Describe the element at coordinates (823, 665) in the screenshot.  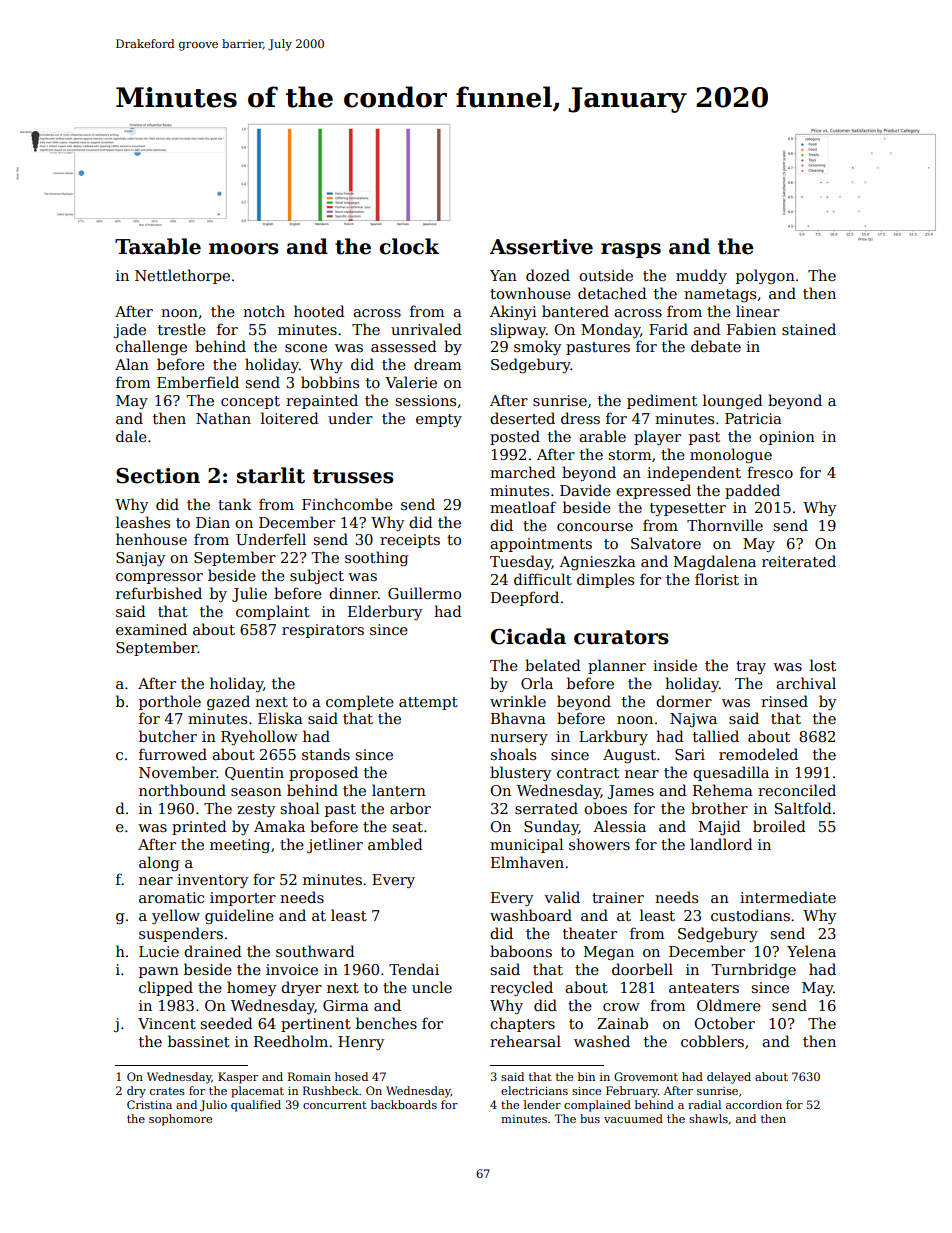
I see `lost` at that location.
